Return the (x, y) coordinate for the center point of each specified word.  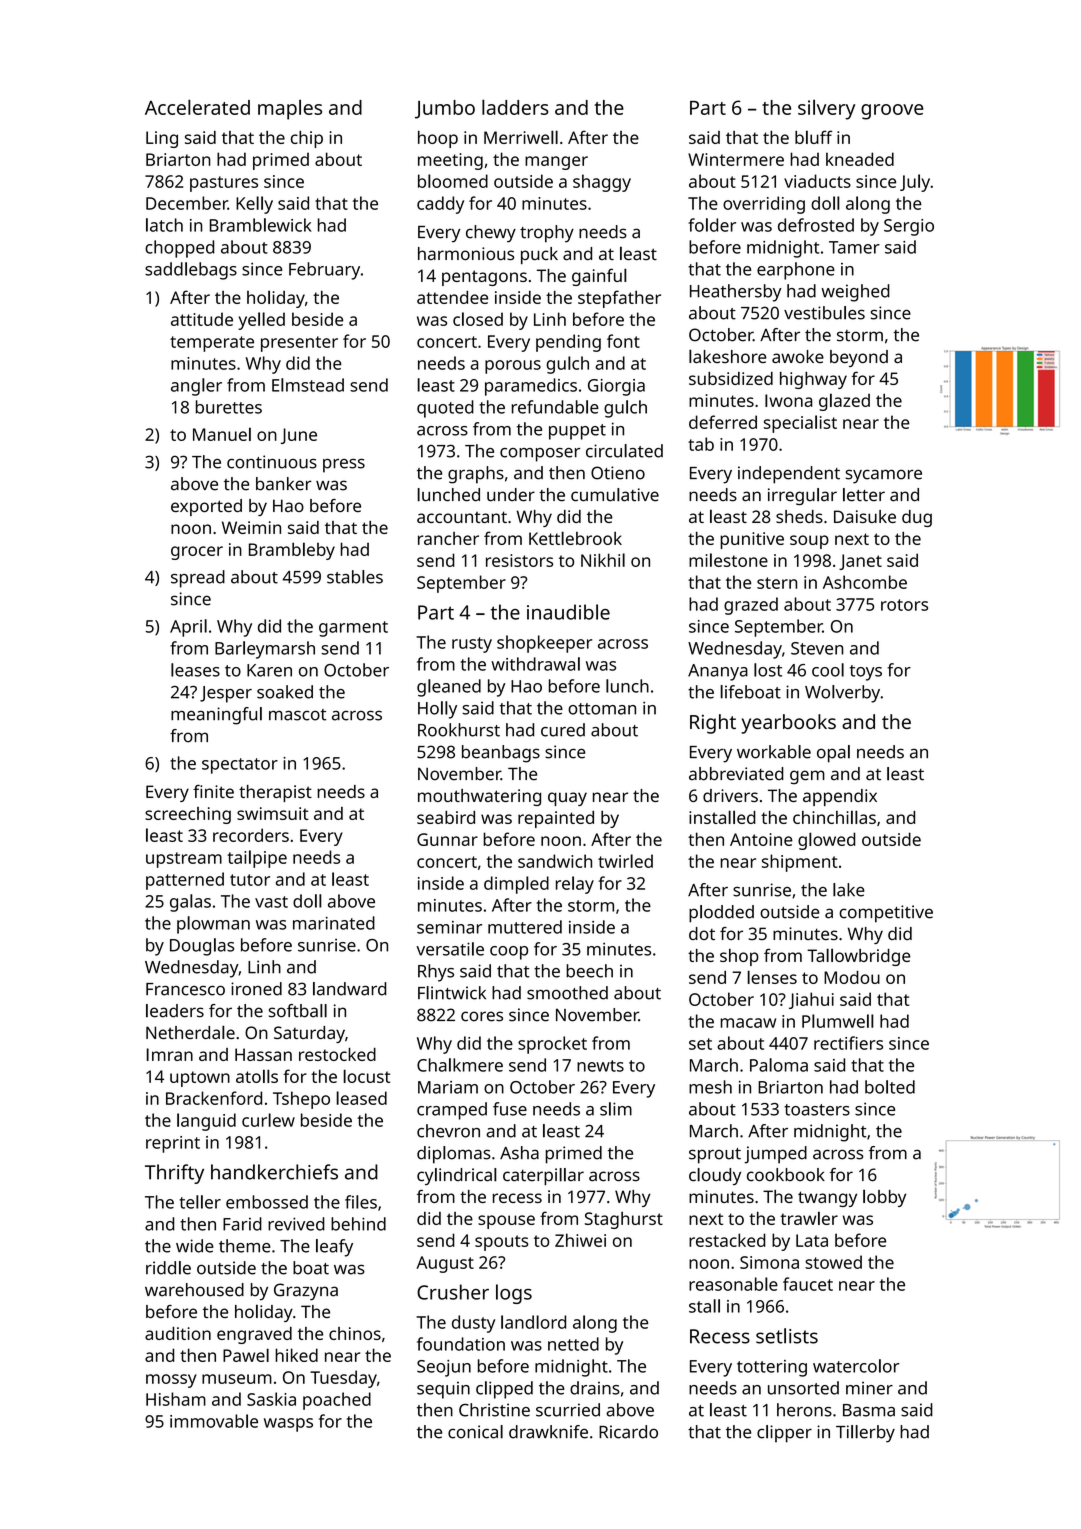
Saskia (271, 1399)
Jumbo (445, 109)
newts (600, 1066)
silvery (826, 109)
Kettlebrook (575, 538)
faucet (808, 1284)
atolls (257, 1076)
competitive (886, 914)
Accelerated (197, 107)
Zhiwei (580, 1240)
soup (809, 542)
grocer (197, 553)
